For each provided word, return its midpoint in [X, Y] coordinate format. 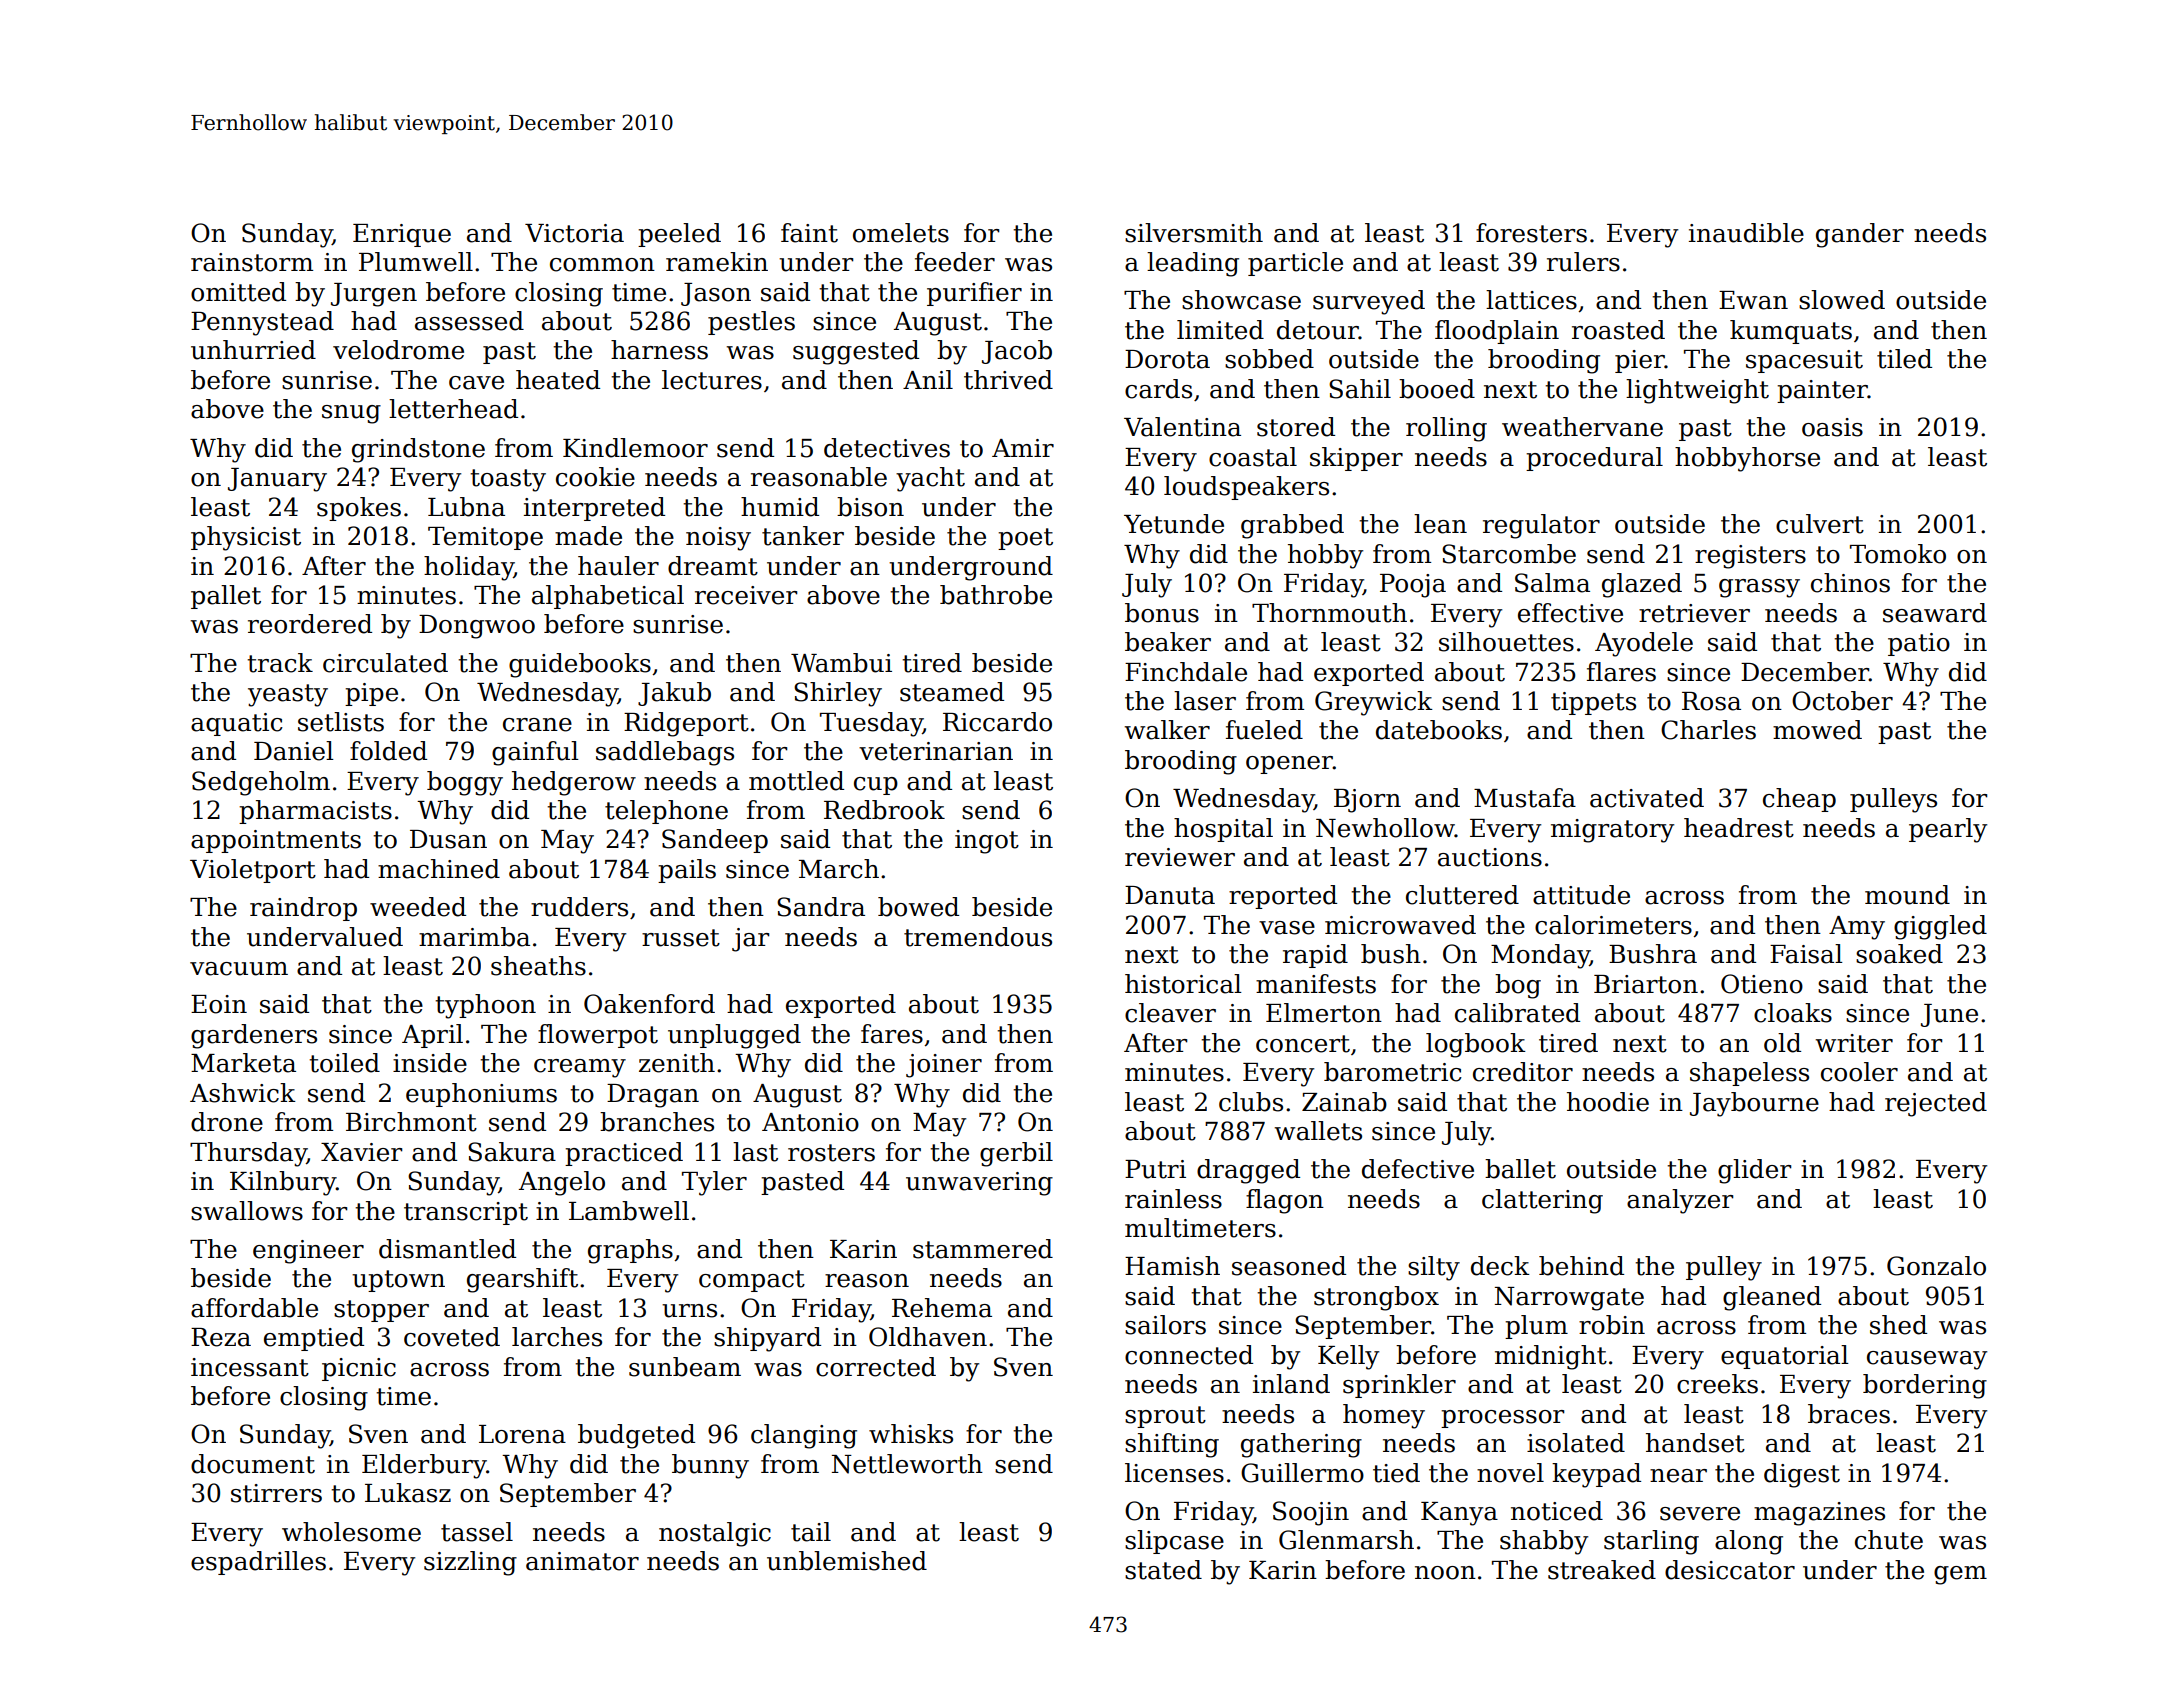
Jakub [674, 694]
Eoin [219, 1004]
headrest [1739, 828]
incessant [250, 1367]
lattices [1531, 300]
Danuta [1170, 895]
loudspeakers [1246, 488]
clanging [804, 1436]
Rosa [1711, 701]
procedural [1594, 459]
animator [582, 1561]
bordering [1925, 1386]
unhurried [253, 350]
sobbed [1269, 359]
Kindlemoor [635, 448]
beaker [1168, 642]
